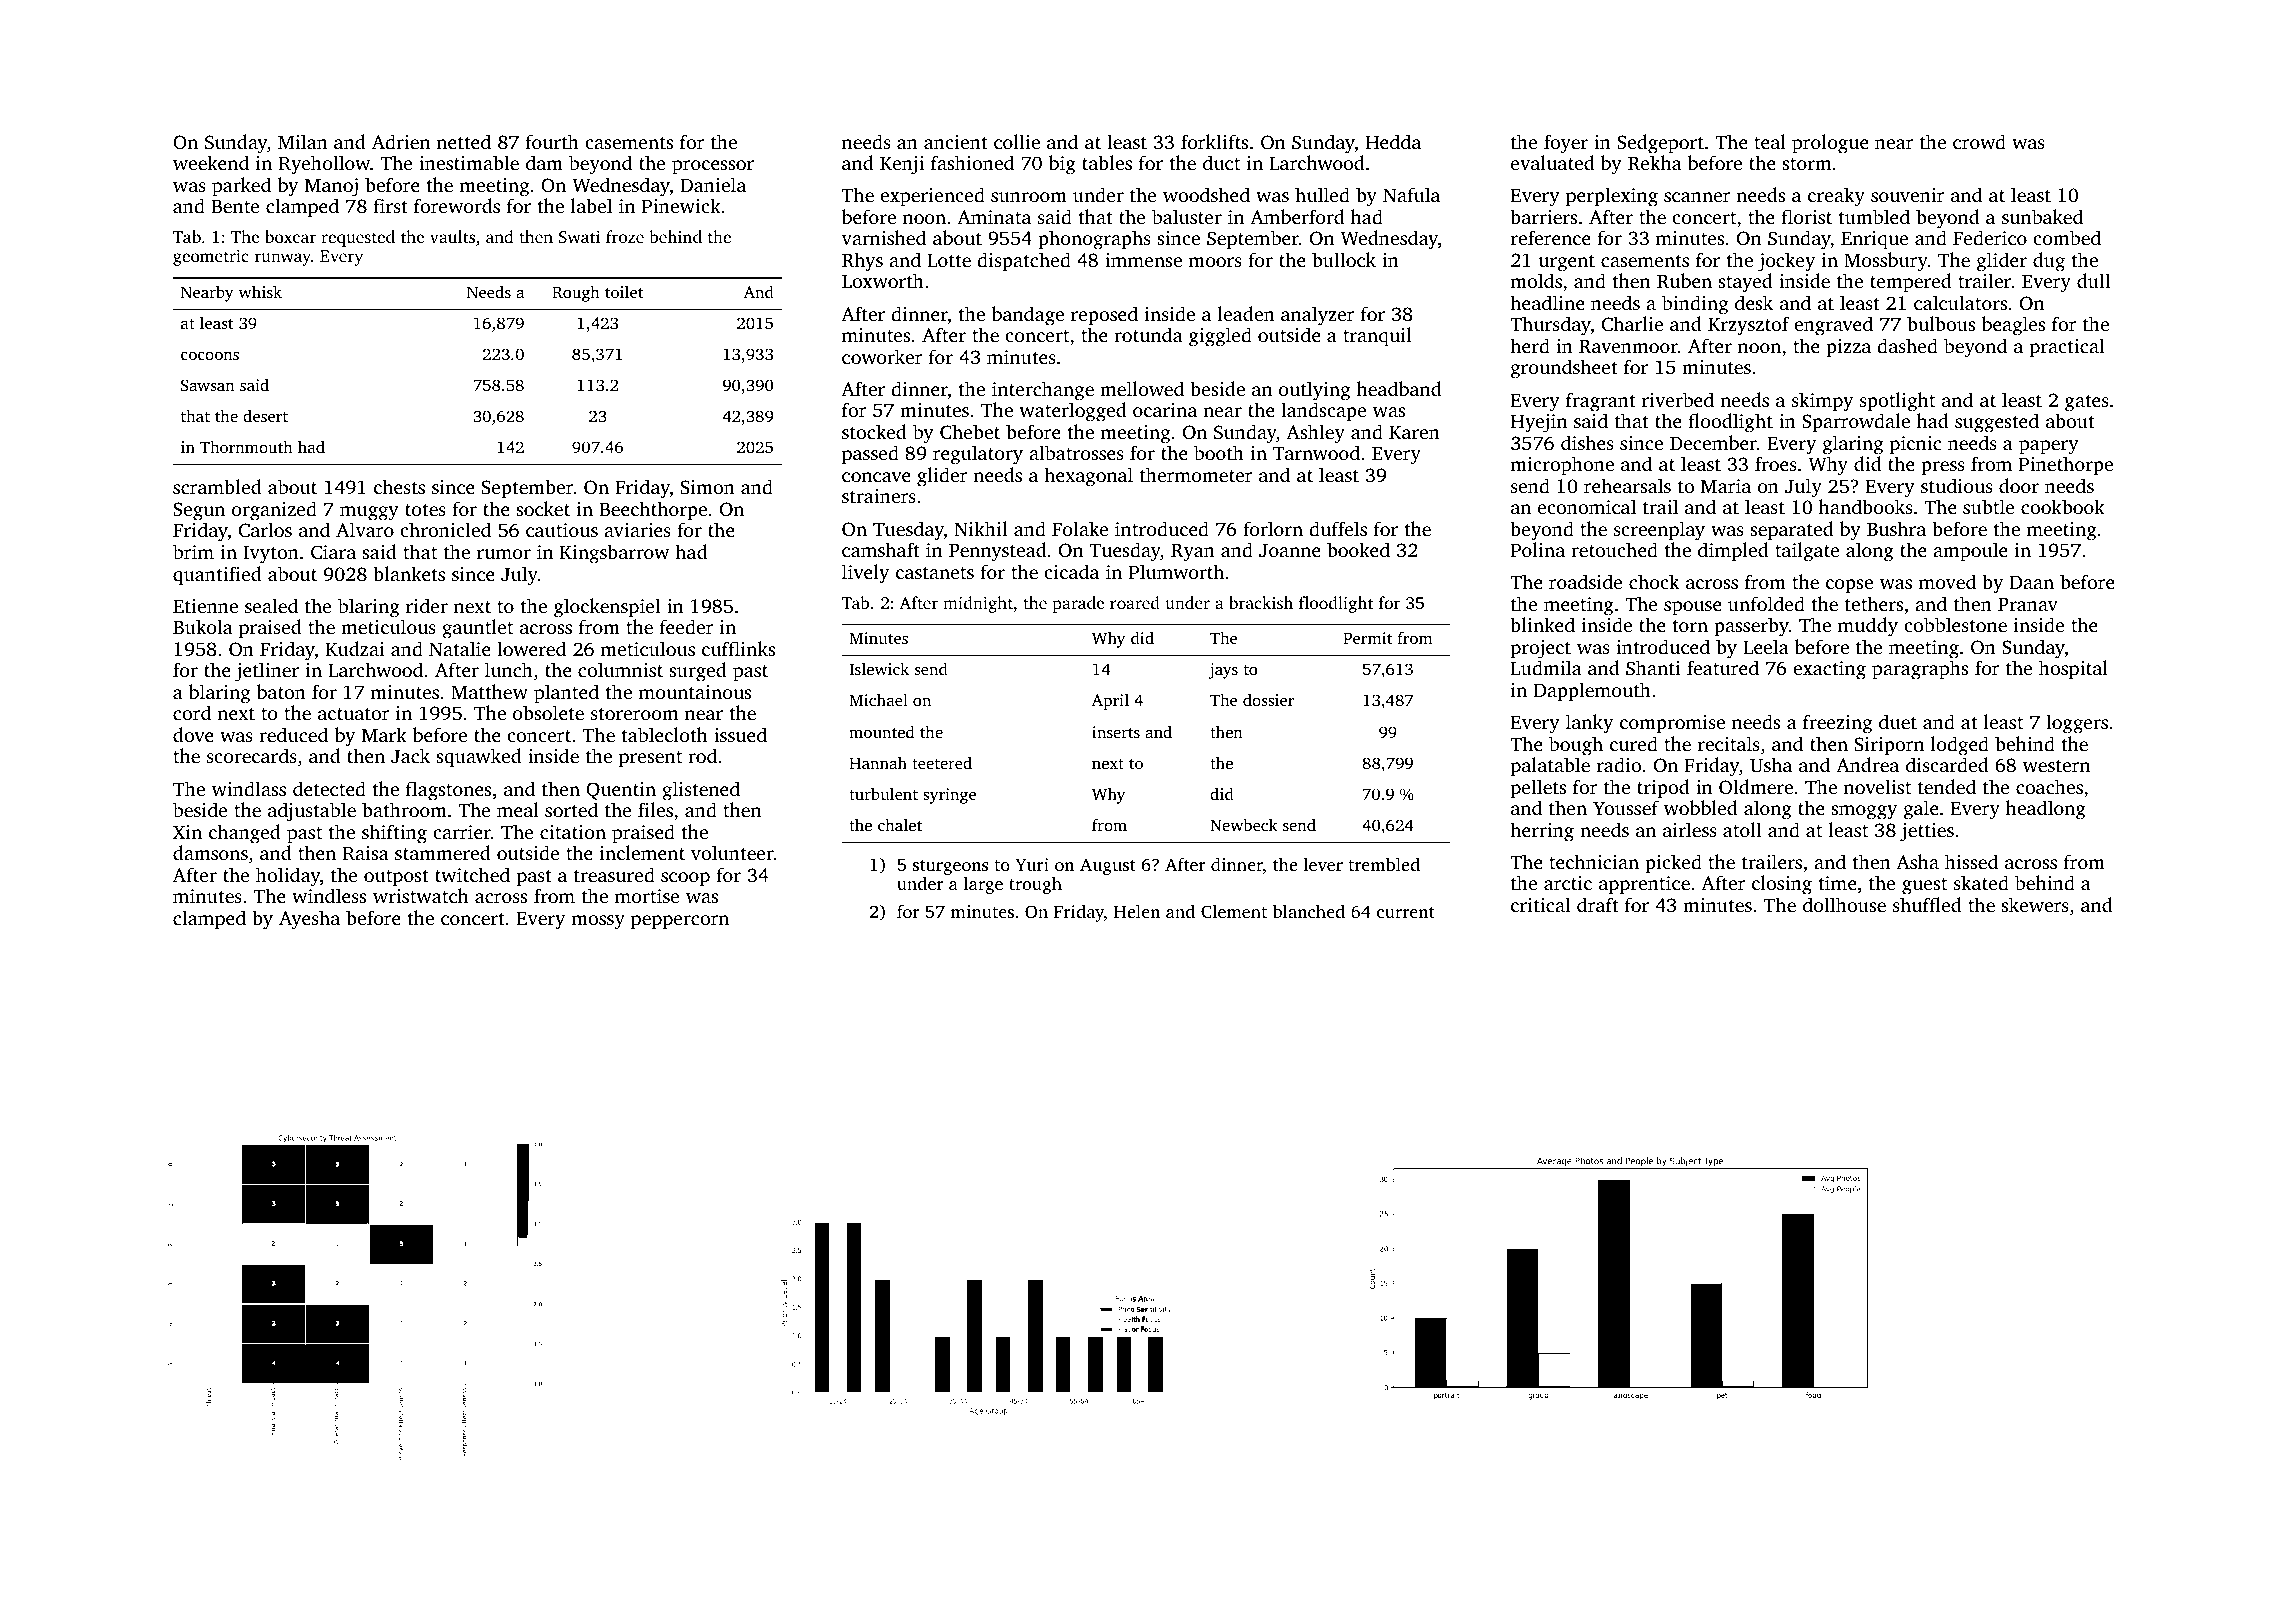  What do you see at coordinates (902, 165) in the page?
I see `Kenji` at bounding box center [902, 165].
